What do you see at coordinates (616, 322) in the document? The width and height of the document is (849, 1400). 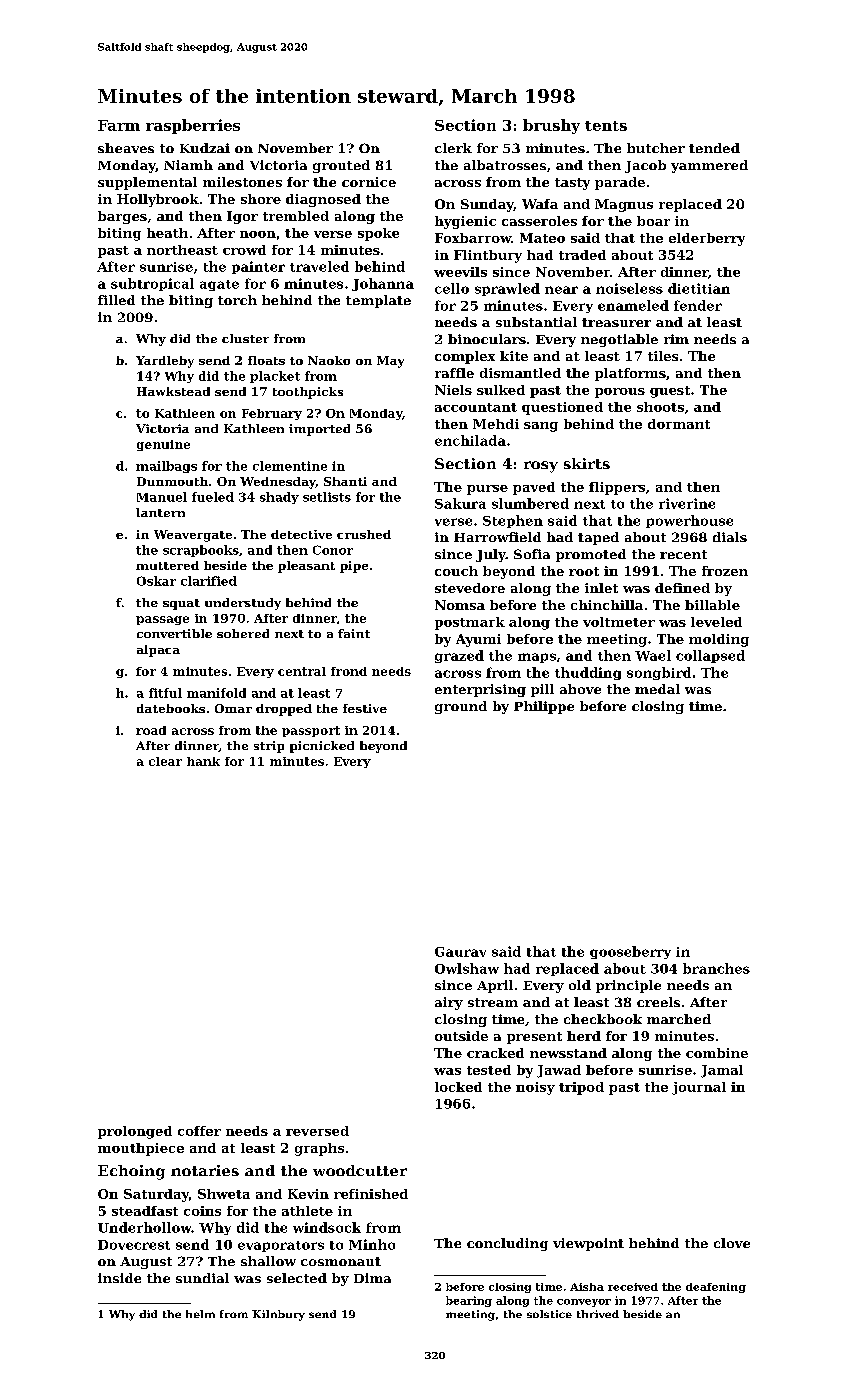 I see `treasurer` at bounding box center [616, 322].
